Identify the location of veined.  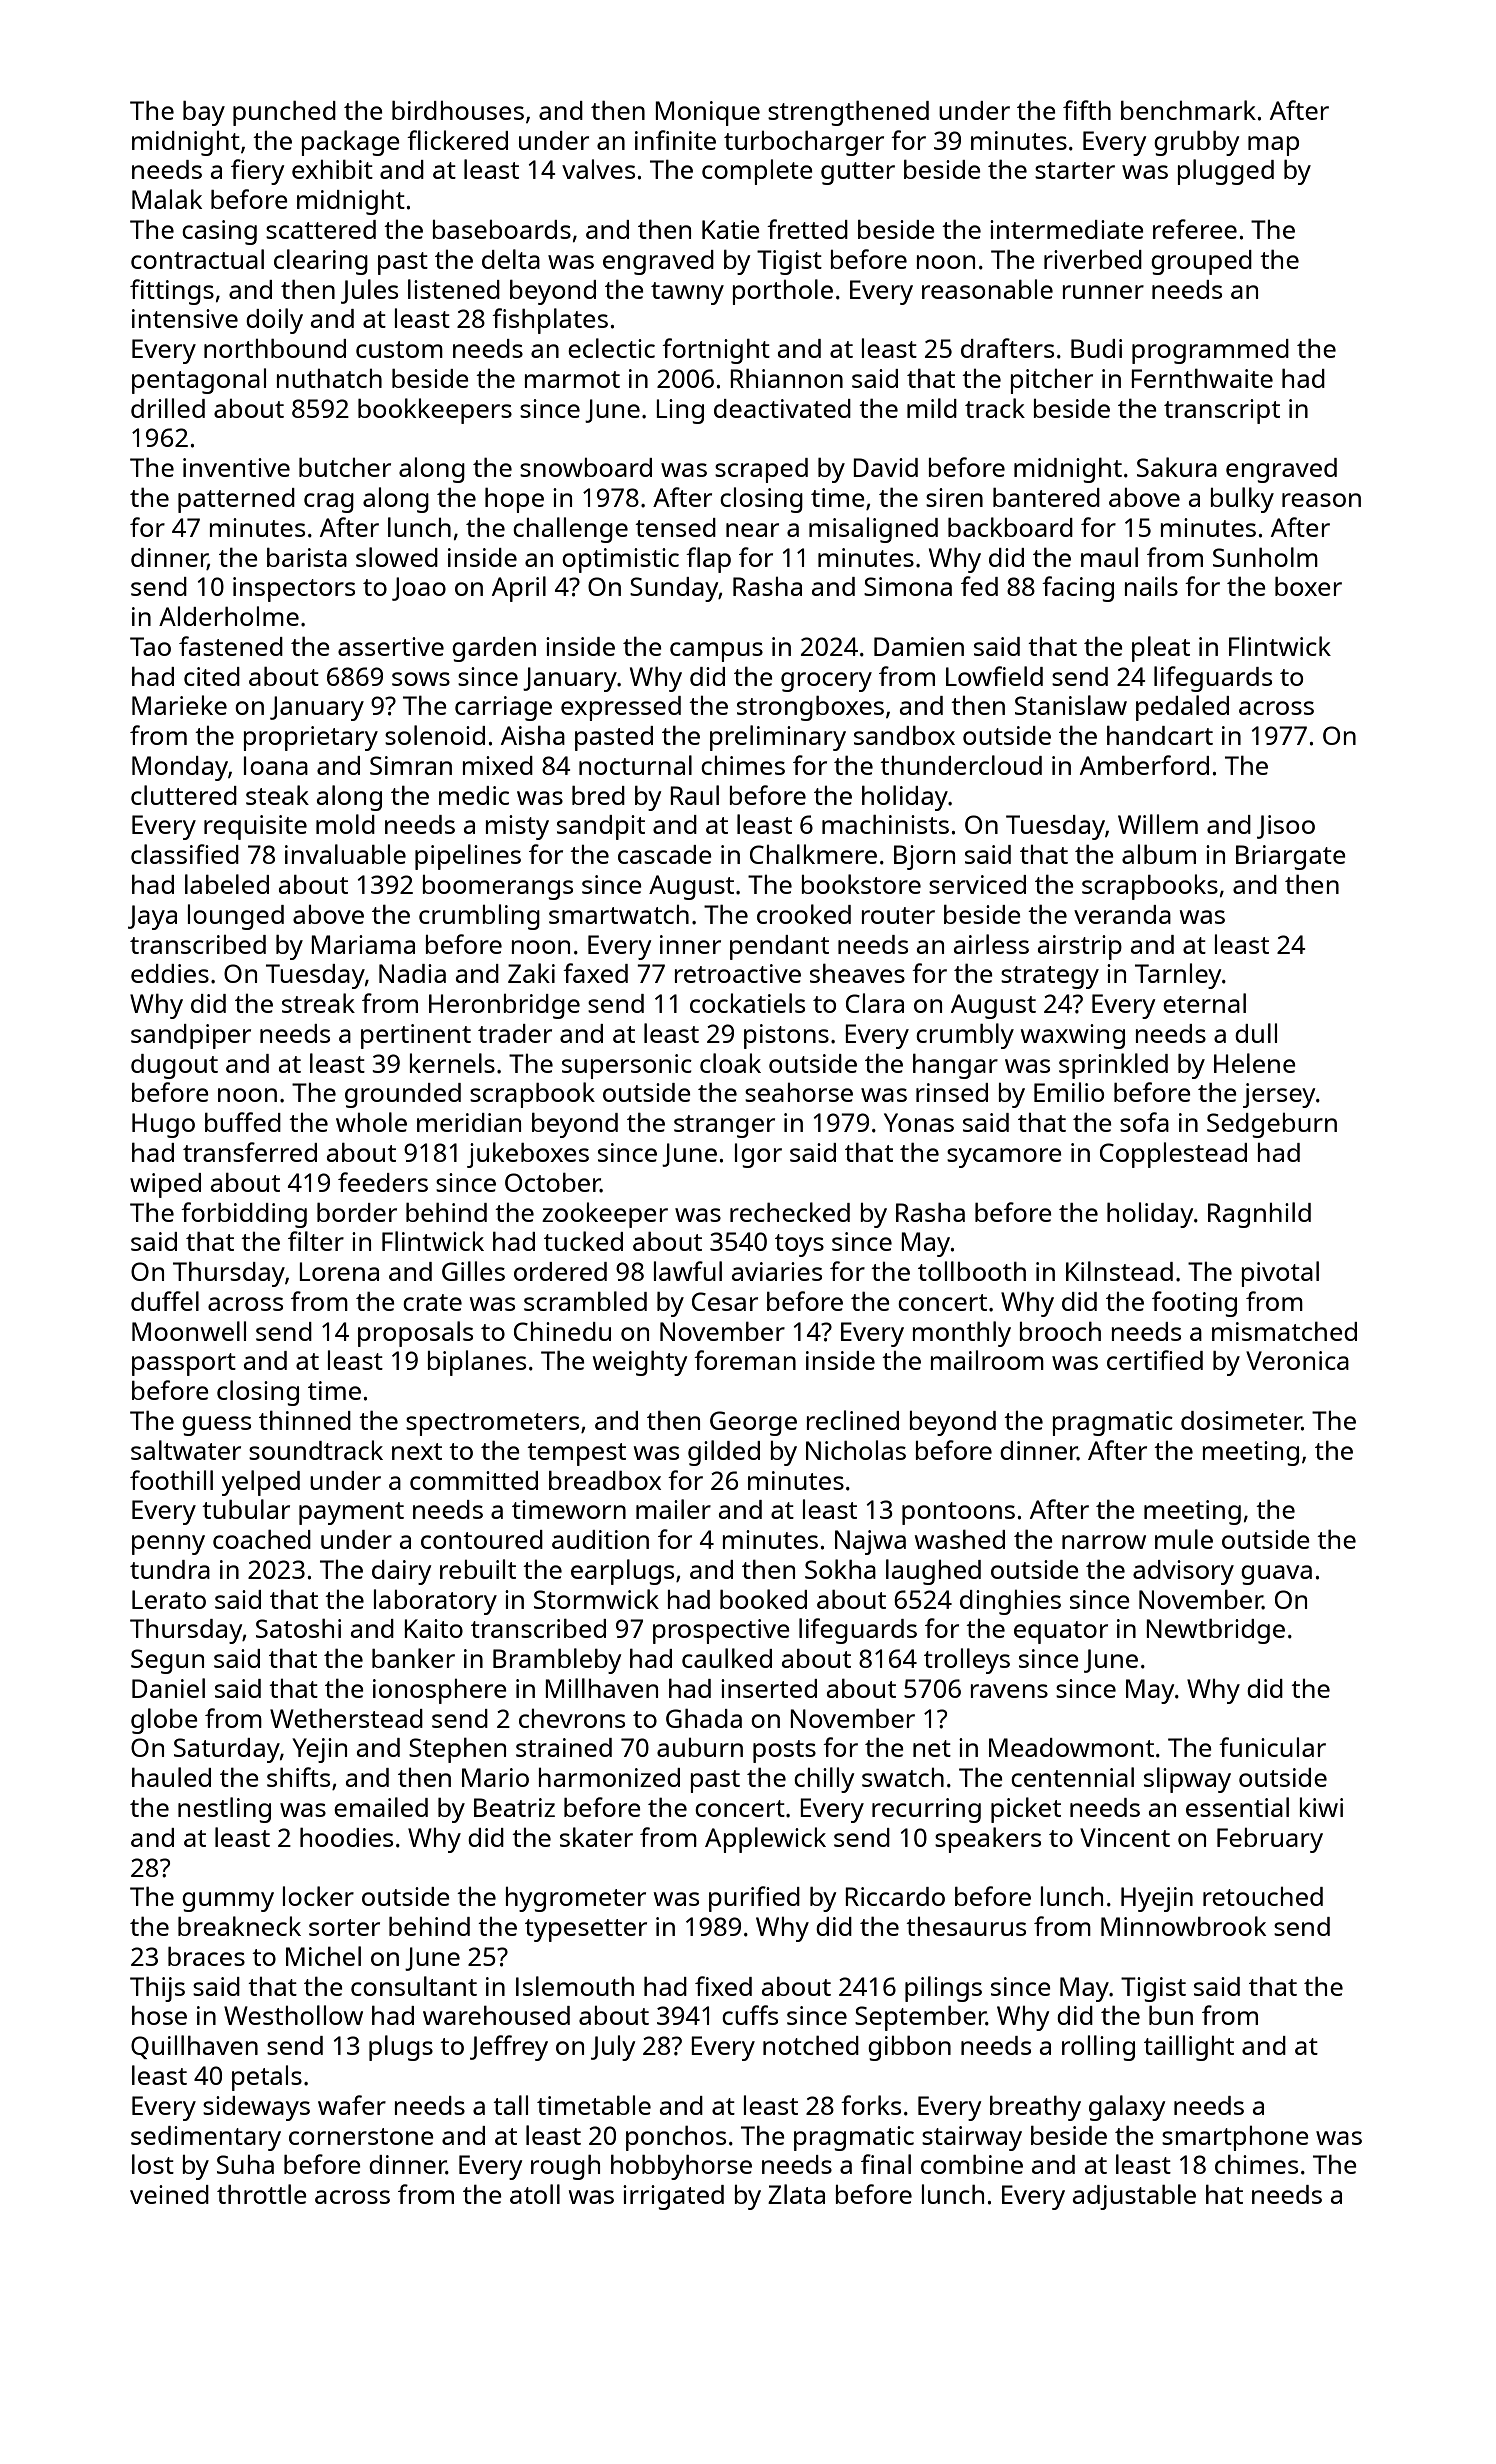
(169, 2194).
